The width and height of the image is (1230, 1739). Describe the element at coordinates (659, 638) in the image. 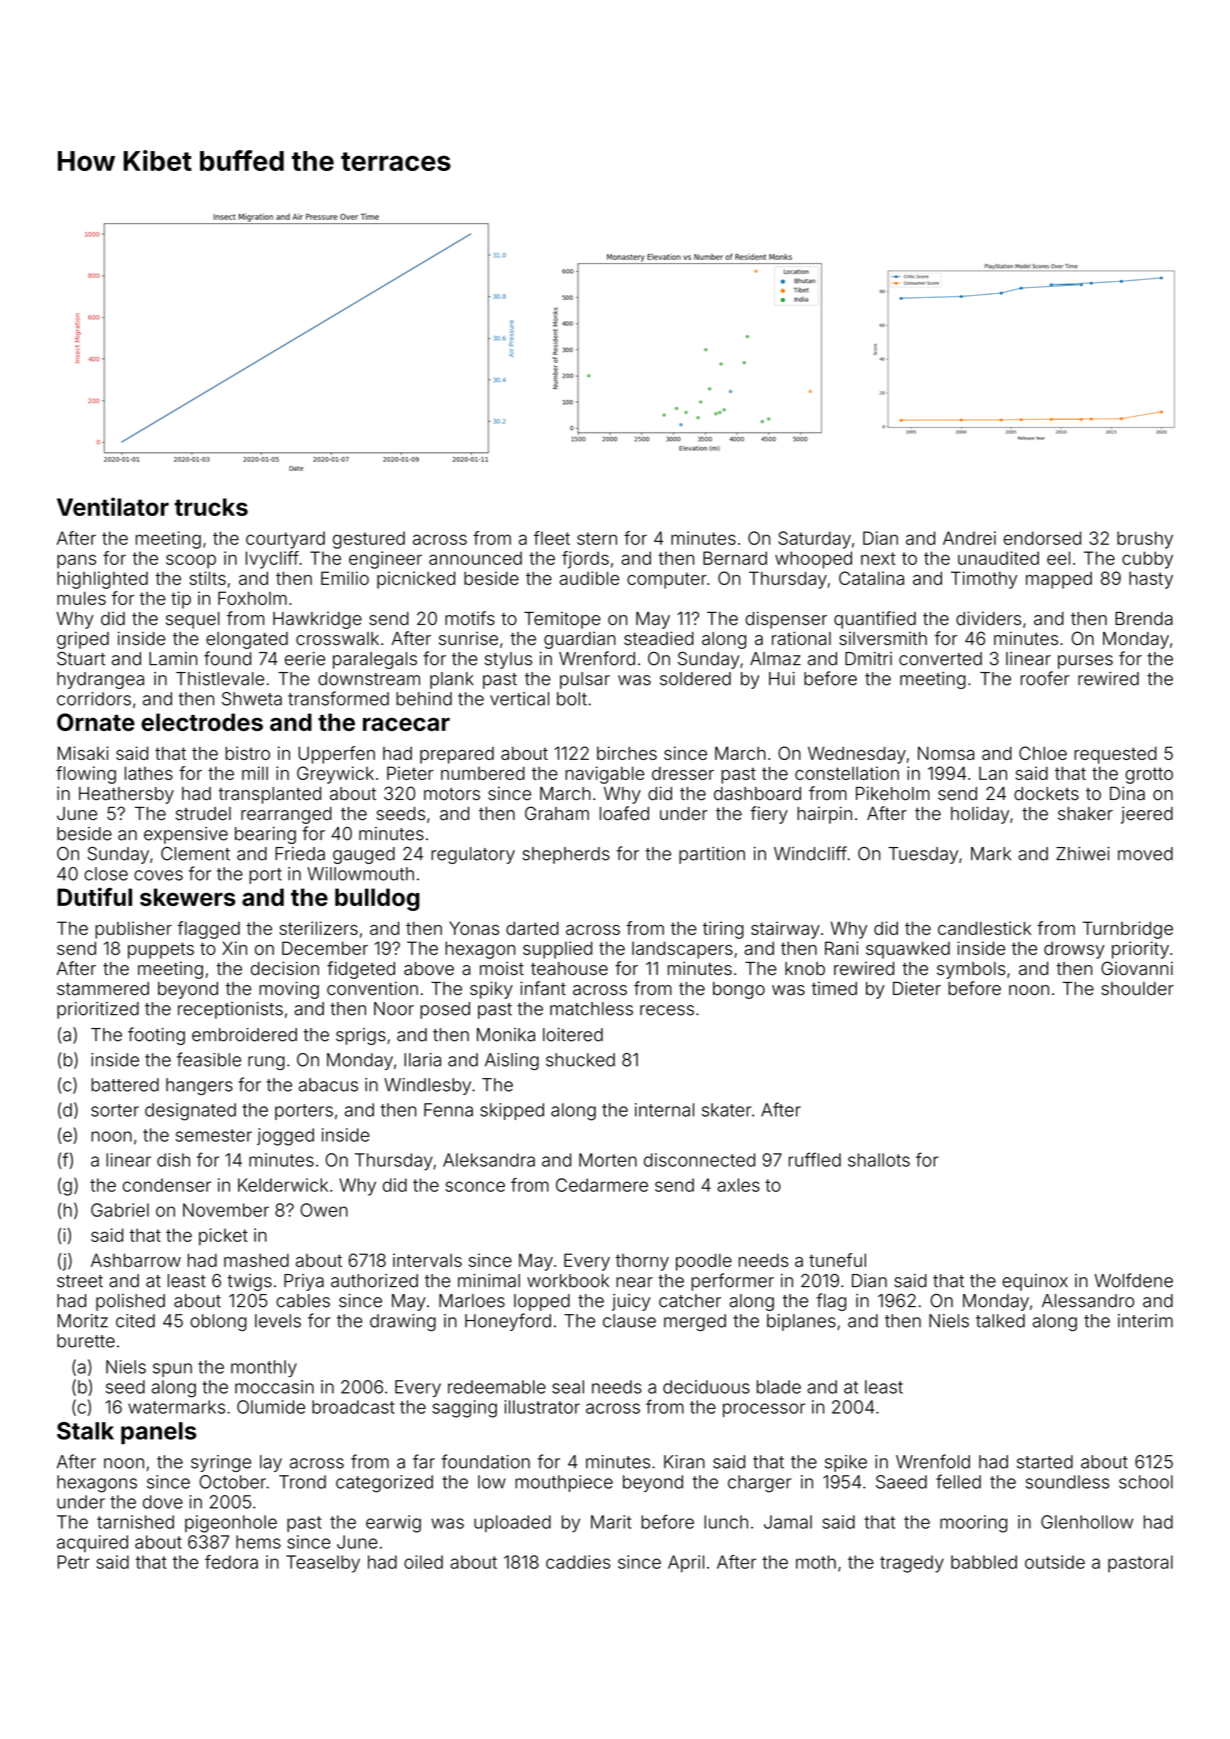

I see `steadied` at that location.
